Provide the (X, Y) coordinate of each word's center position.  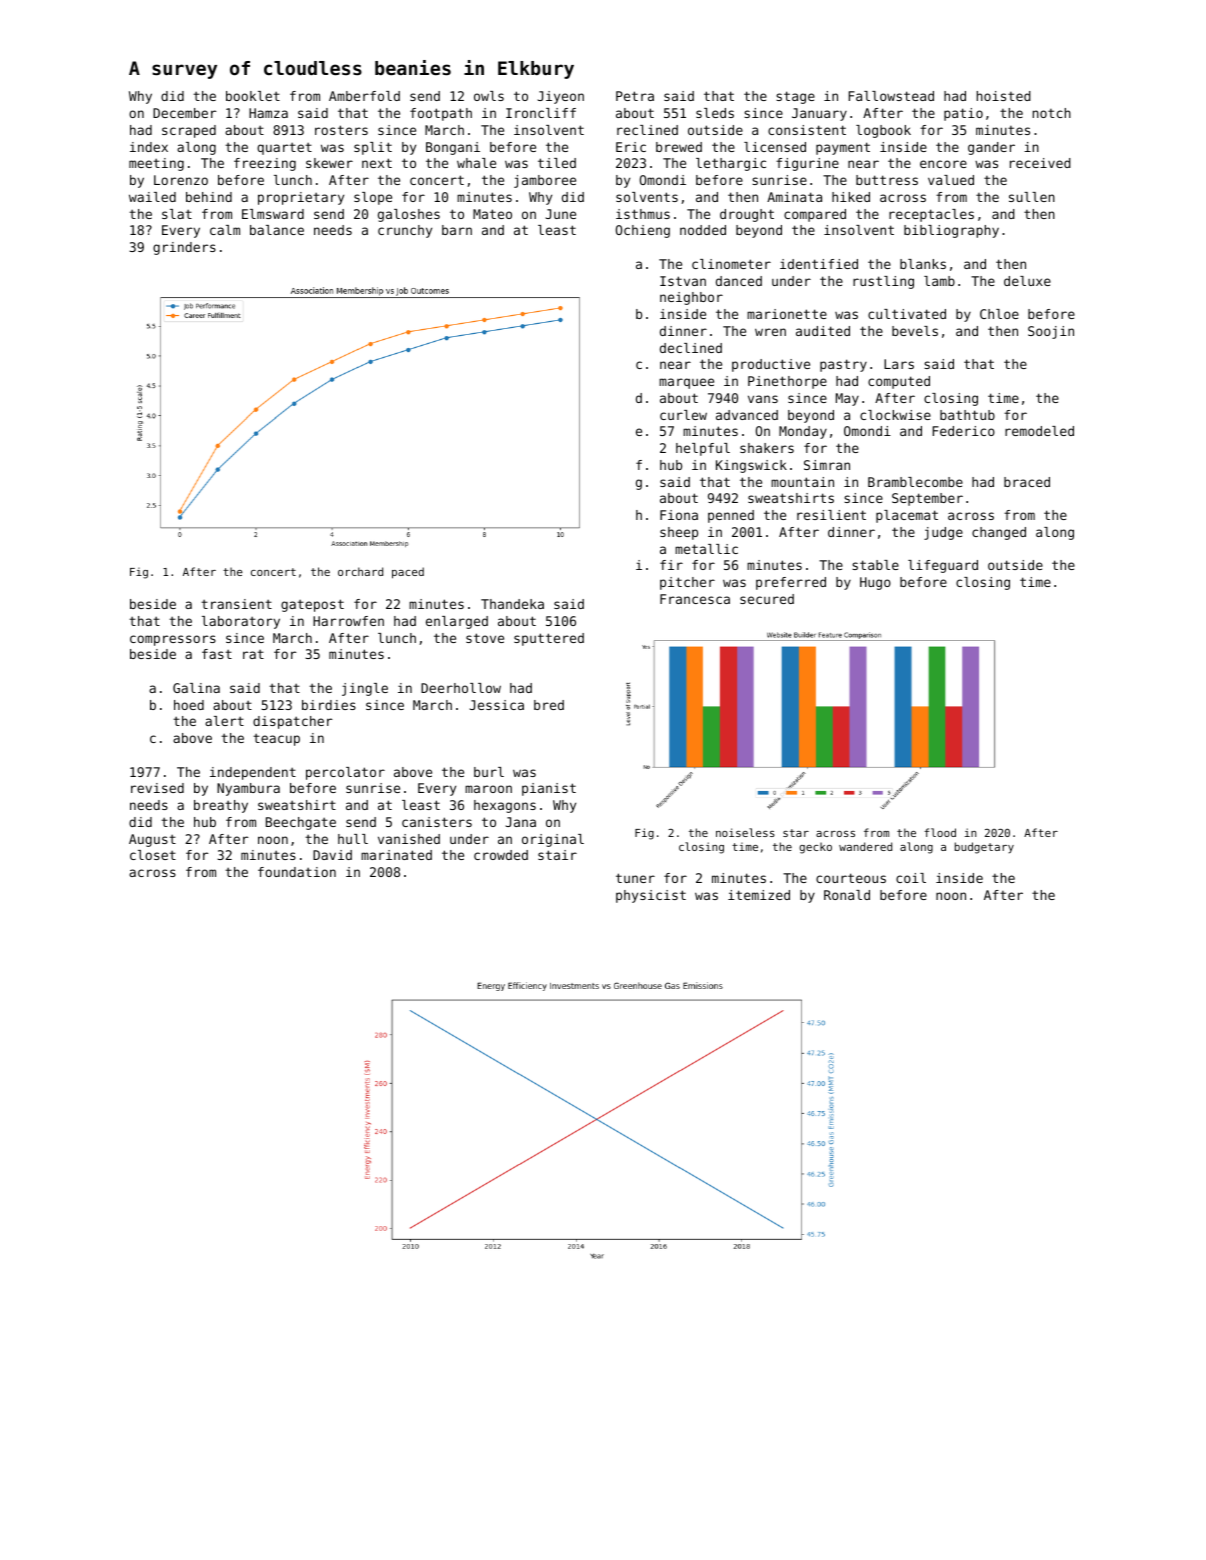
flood (940, 832)
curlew (683, 415)
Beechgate (301, 823)
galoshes (409, 215)
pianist (549, 789)
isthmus (643, 214)
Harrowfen (348, 621)
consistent (807, 130)
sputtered (549, 639)
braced (1027, 482)
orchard (360, 571)
